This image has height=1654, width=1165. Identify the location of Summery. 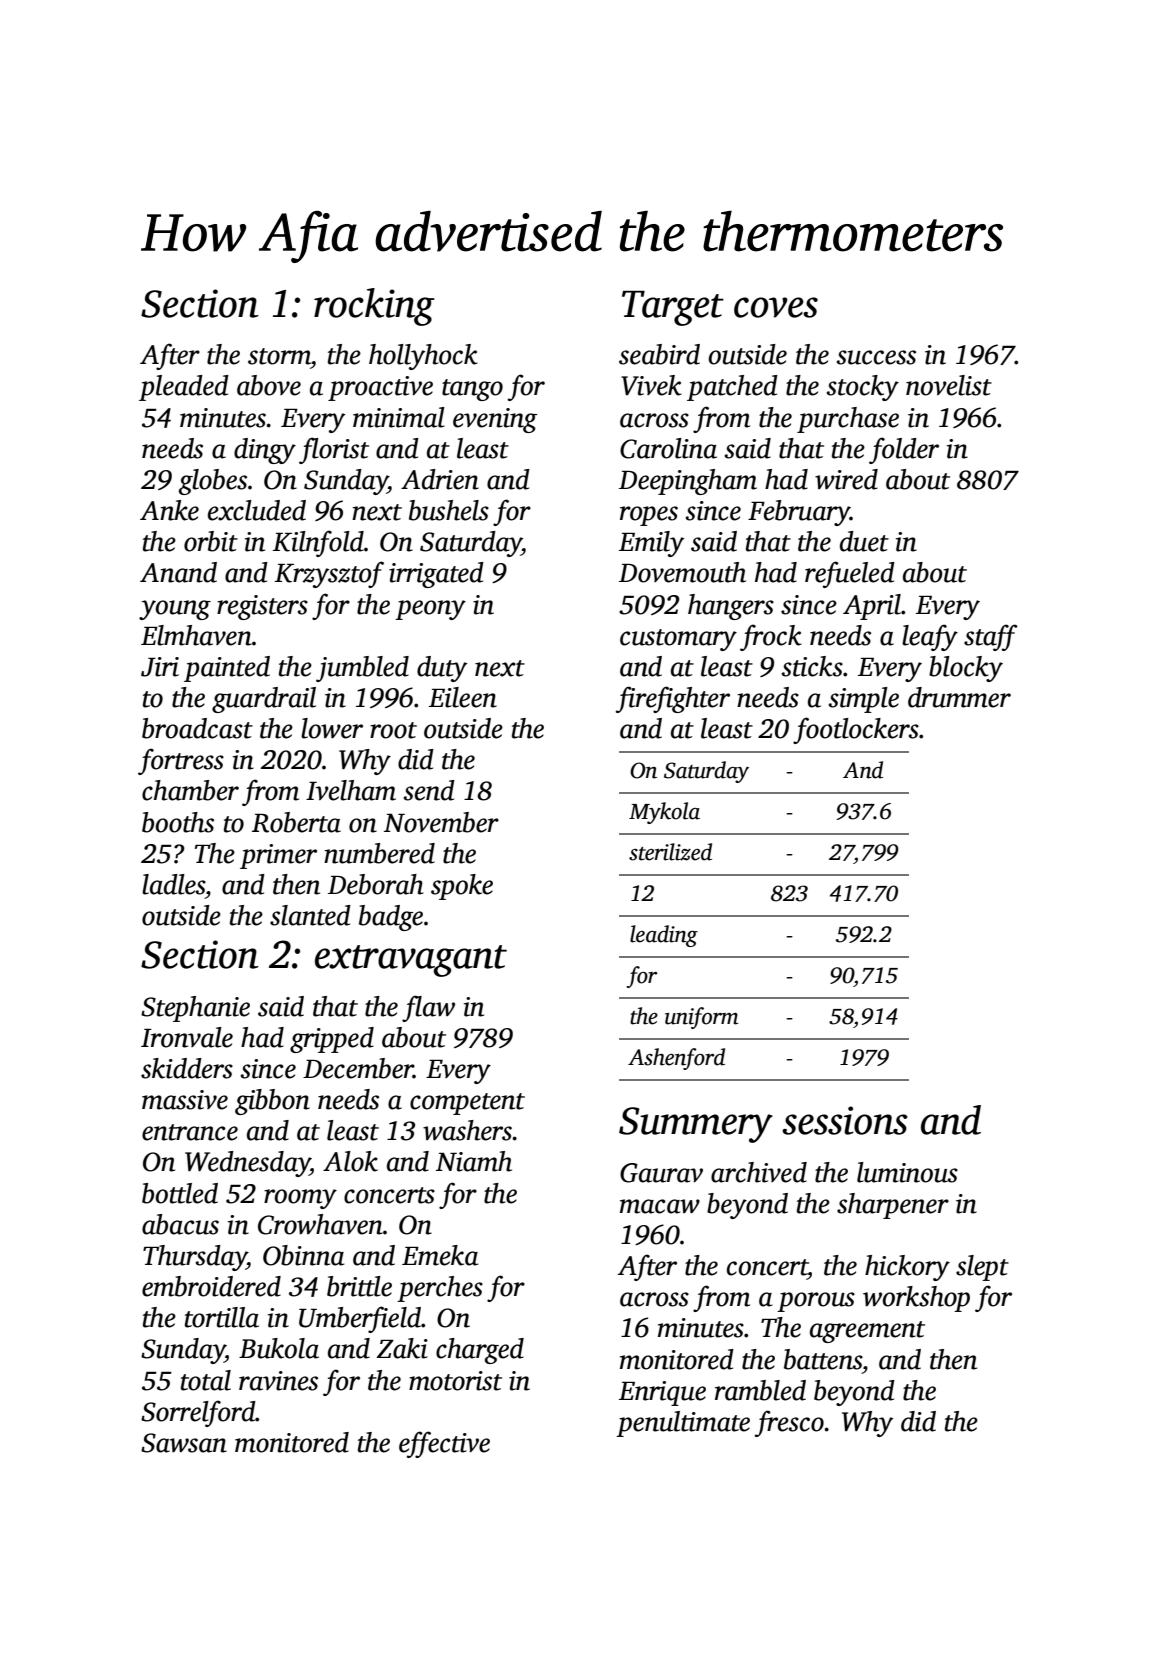
(696, 1125).
